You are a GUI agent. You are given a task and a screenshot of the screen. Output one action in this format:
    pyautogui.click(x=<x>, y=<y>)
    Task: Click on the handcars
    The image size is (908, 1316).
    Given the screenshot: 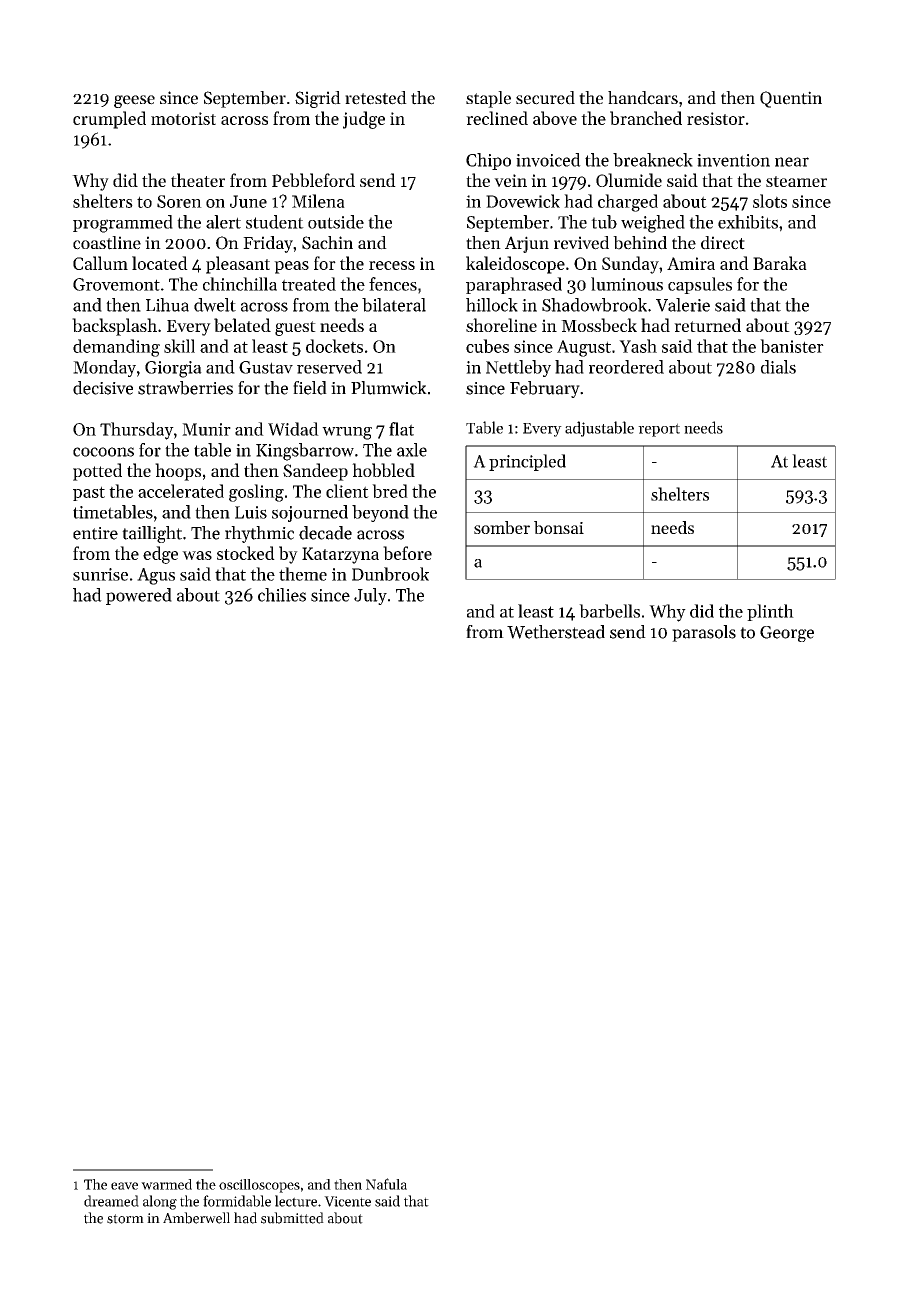 What is the action you would take?
    pyautogui.click(x=643, y=98)
